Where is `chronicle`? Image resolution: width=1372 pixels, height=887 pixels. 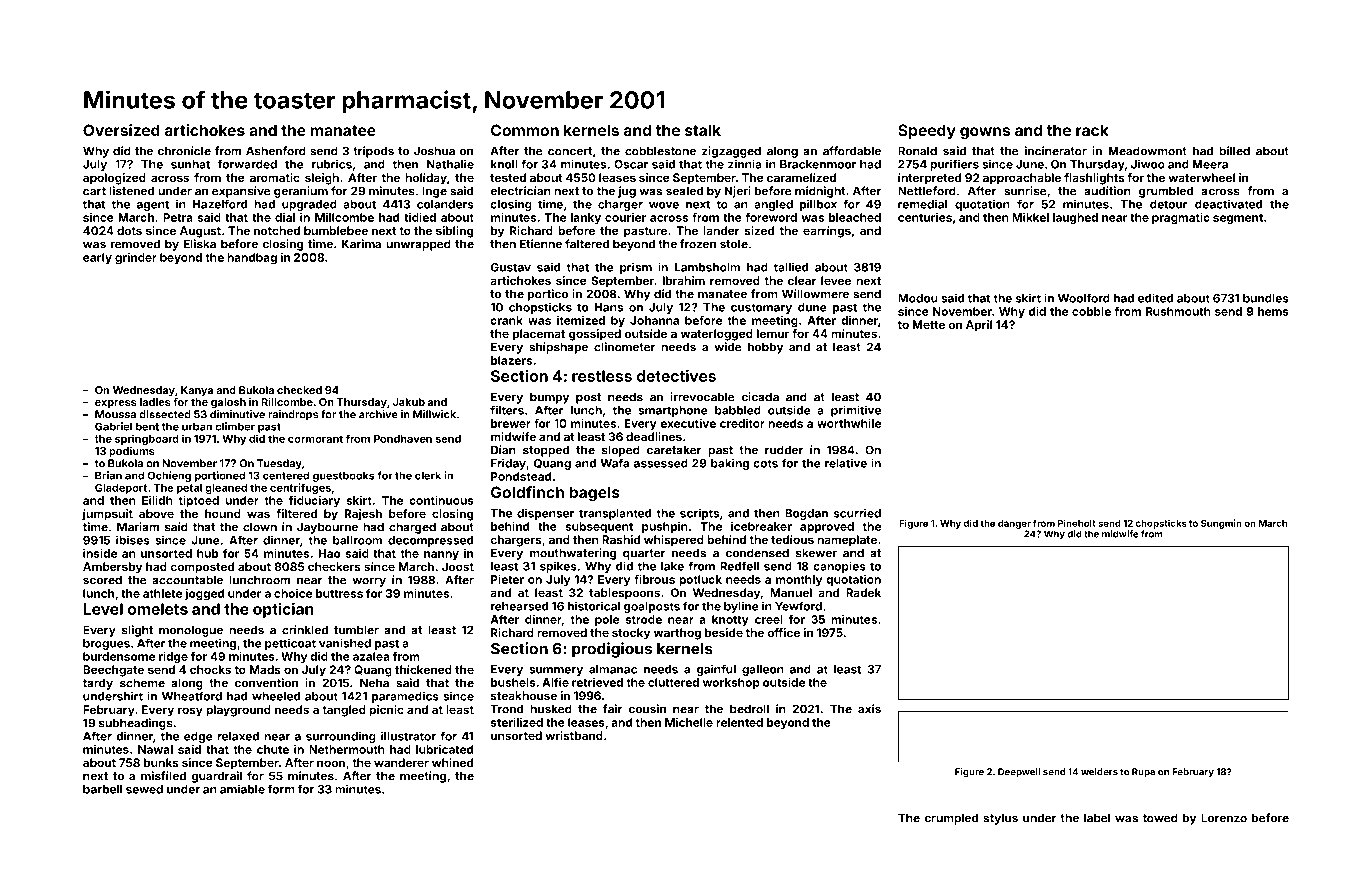
chronicle is located at coordinates (184, 151).
